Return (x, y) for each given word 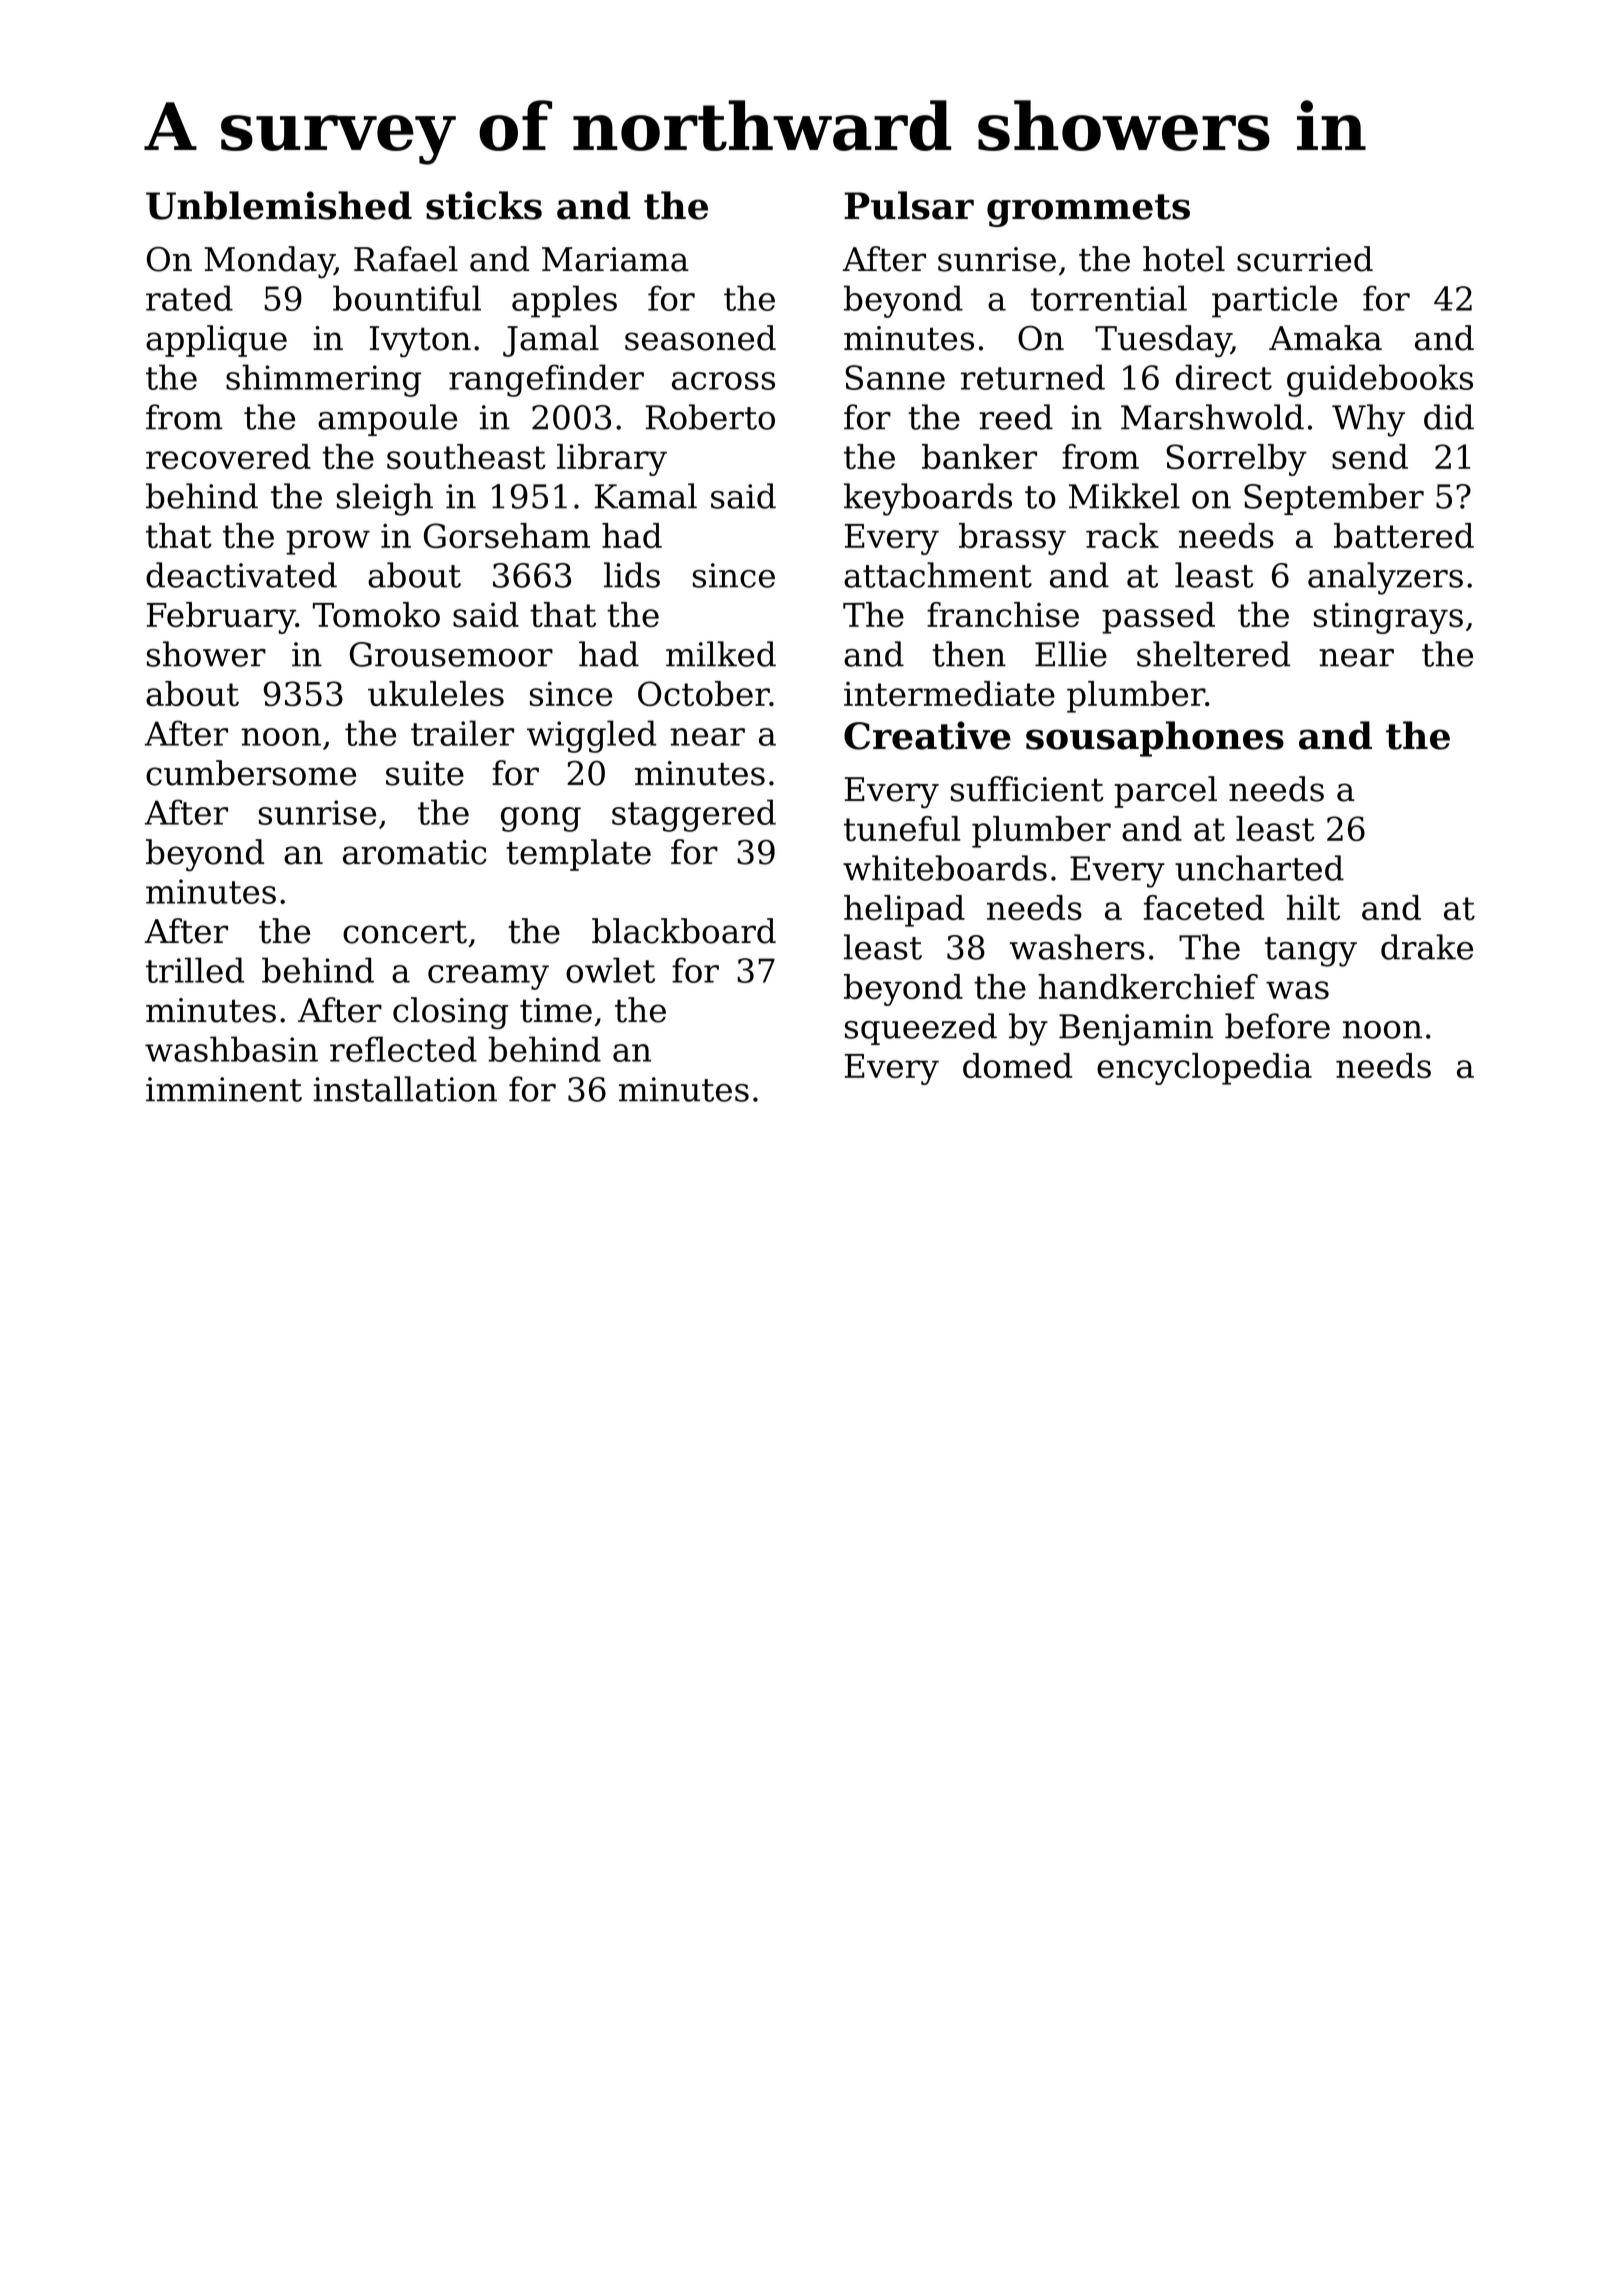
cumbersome (251, 773)
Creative (927, 735)
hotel (1184, 259)
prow (328, 542)
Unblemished (279, 205)
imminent (224, 1089)
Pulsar (909, 205)
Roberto (710, 417)
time (556, 1010)
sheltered (1213, 654)
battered (1404, 535)
